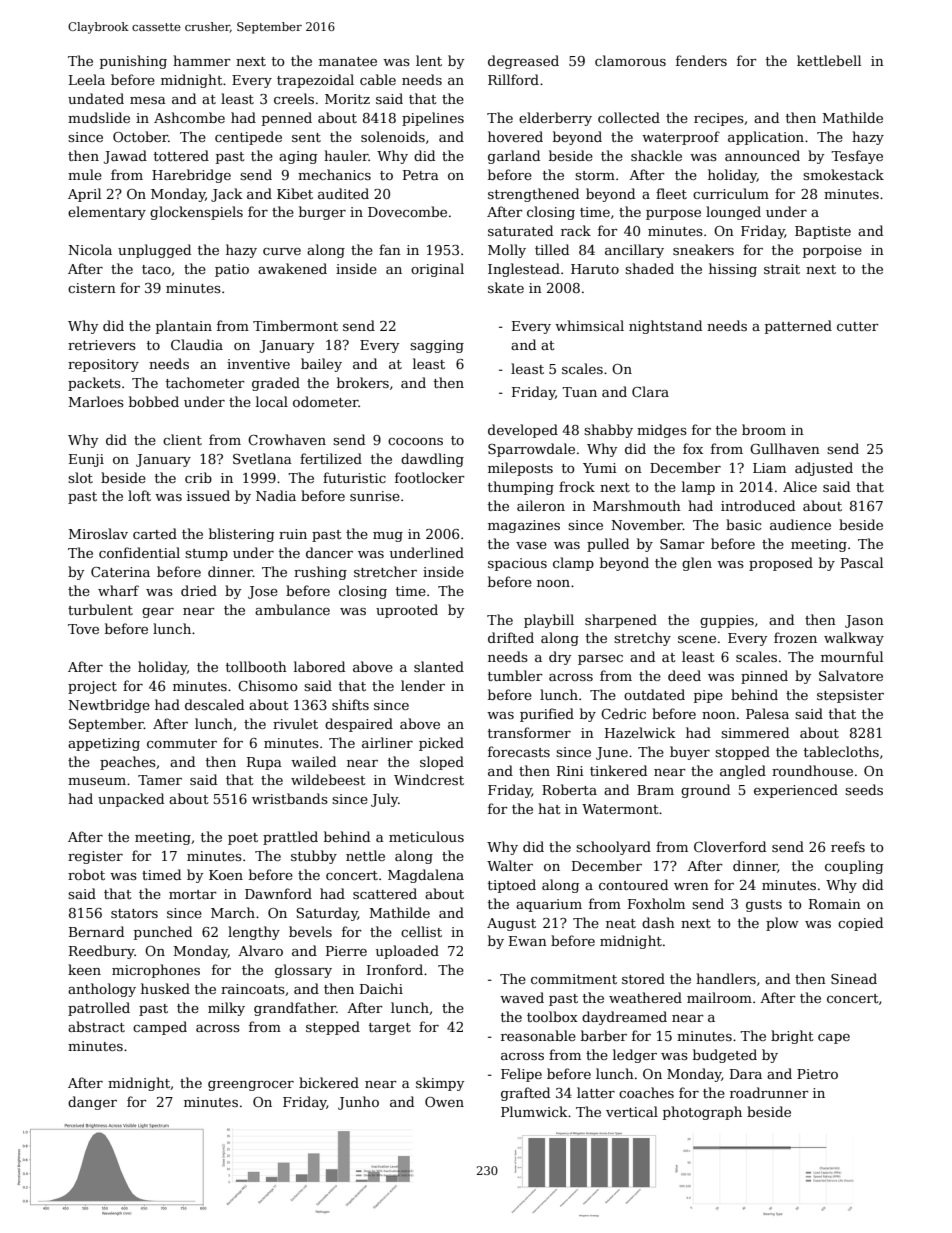  Describe the element at coordinates (702, 1113) in the screenshot. I see `photograph` at that location.
